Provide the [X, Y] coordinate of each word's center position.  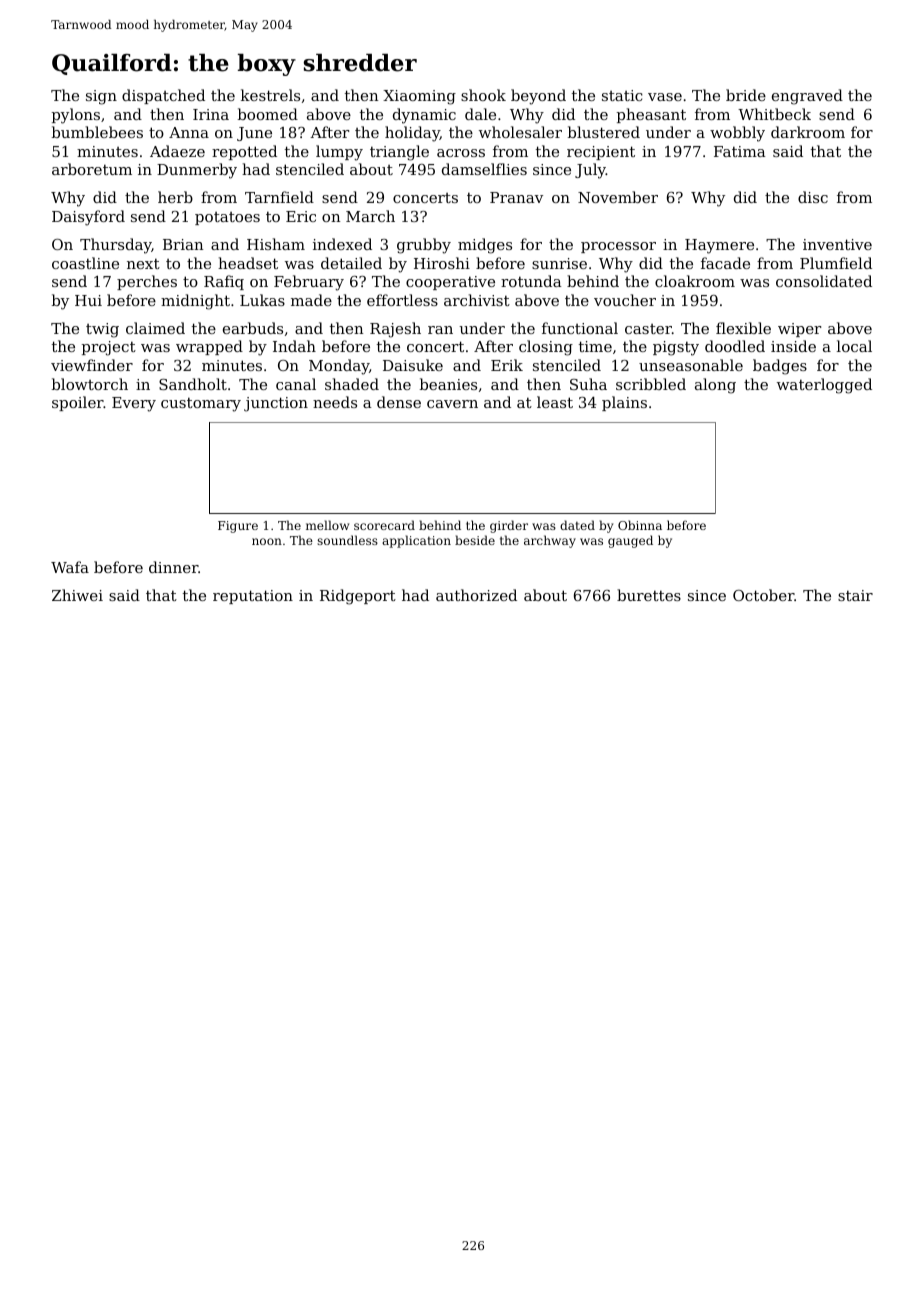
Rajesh [395, 330]
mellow [327, 525]
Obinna [640, 525]
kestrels [270, 95]
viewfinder [92, 365]
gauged [630, 541]
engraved [807, 97]
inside [793, 346]
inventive [837, 244]
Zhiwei [77, 595]
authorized [476, 595]
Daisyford [88, 218]
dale [480, 114]
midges [485, 246]
